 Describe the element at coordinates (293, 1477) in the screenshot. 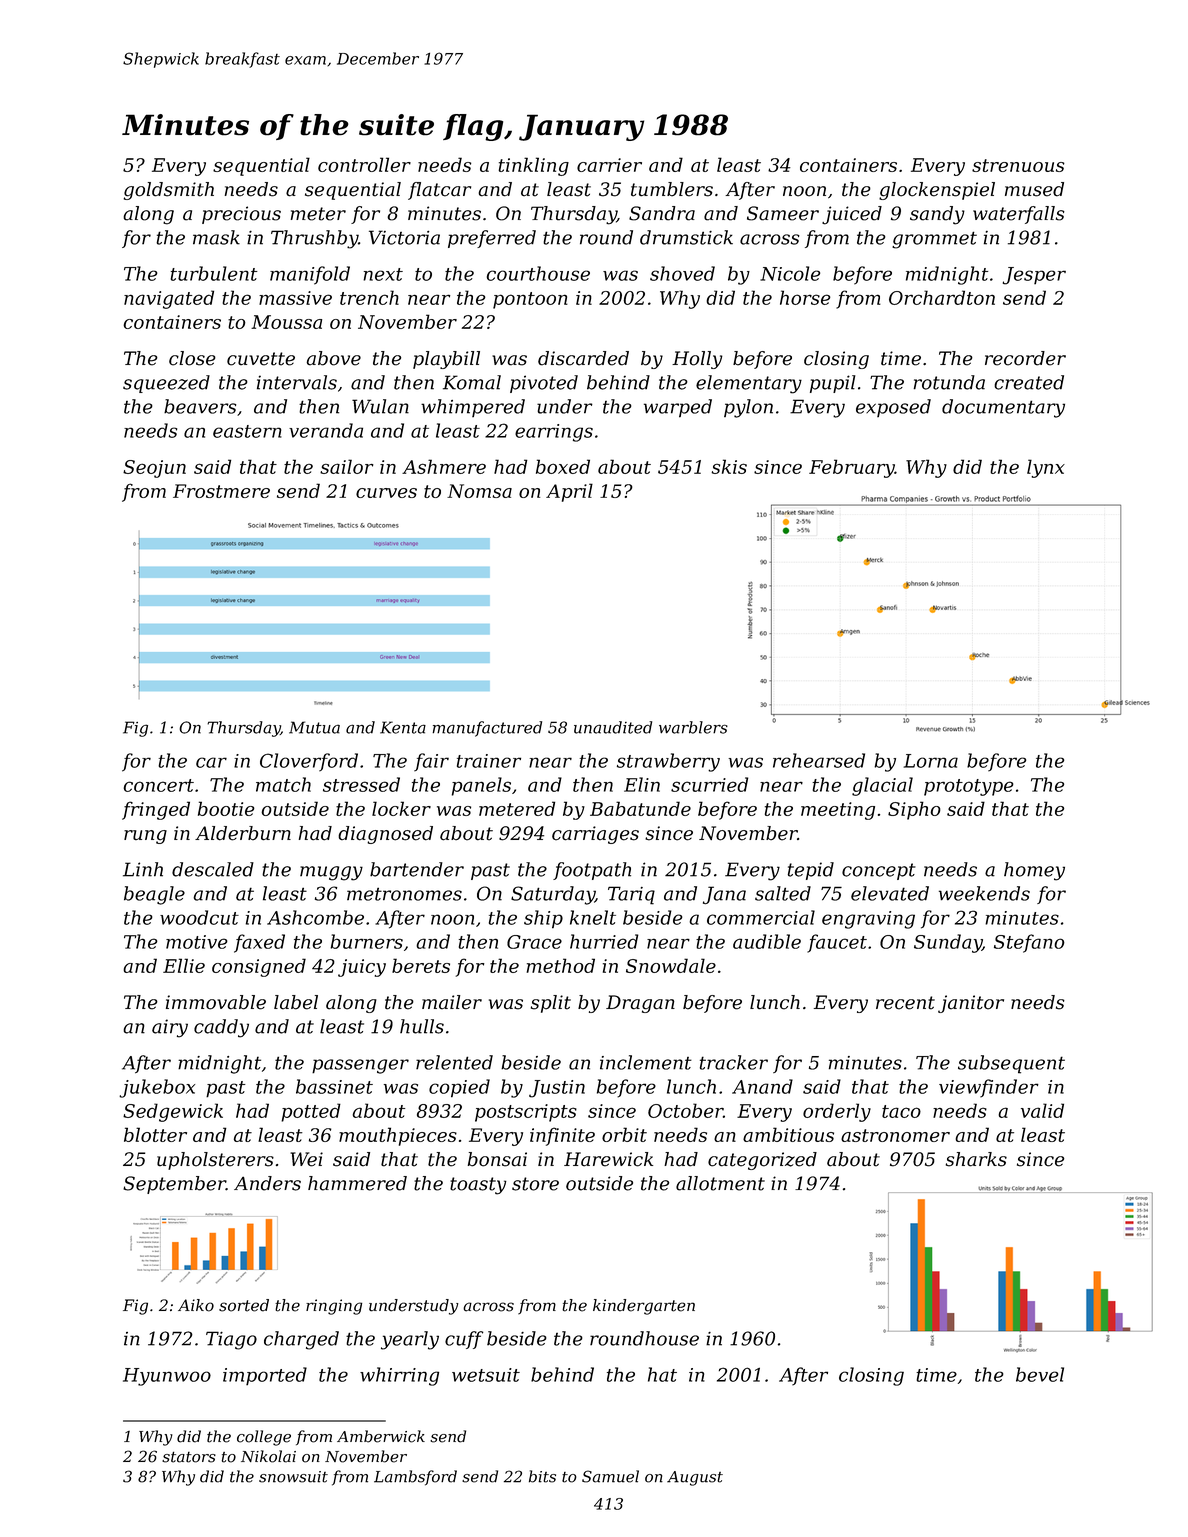

I see `snowsuit` at that location.
